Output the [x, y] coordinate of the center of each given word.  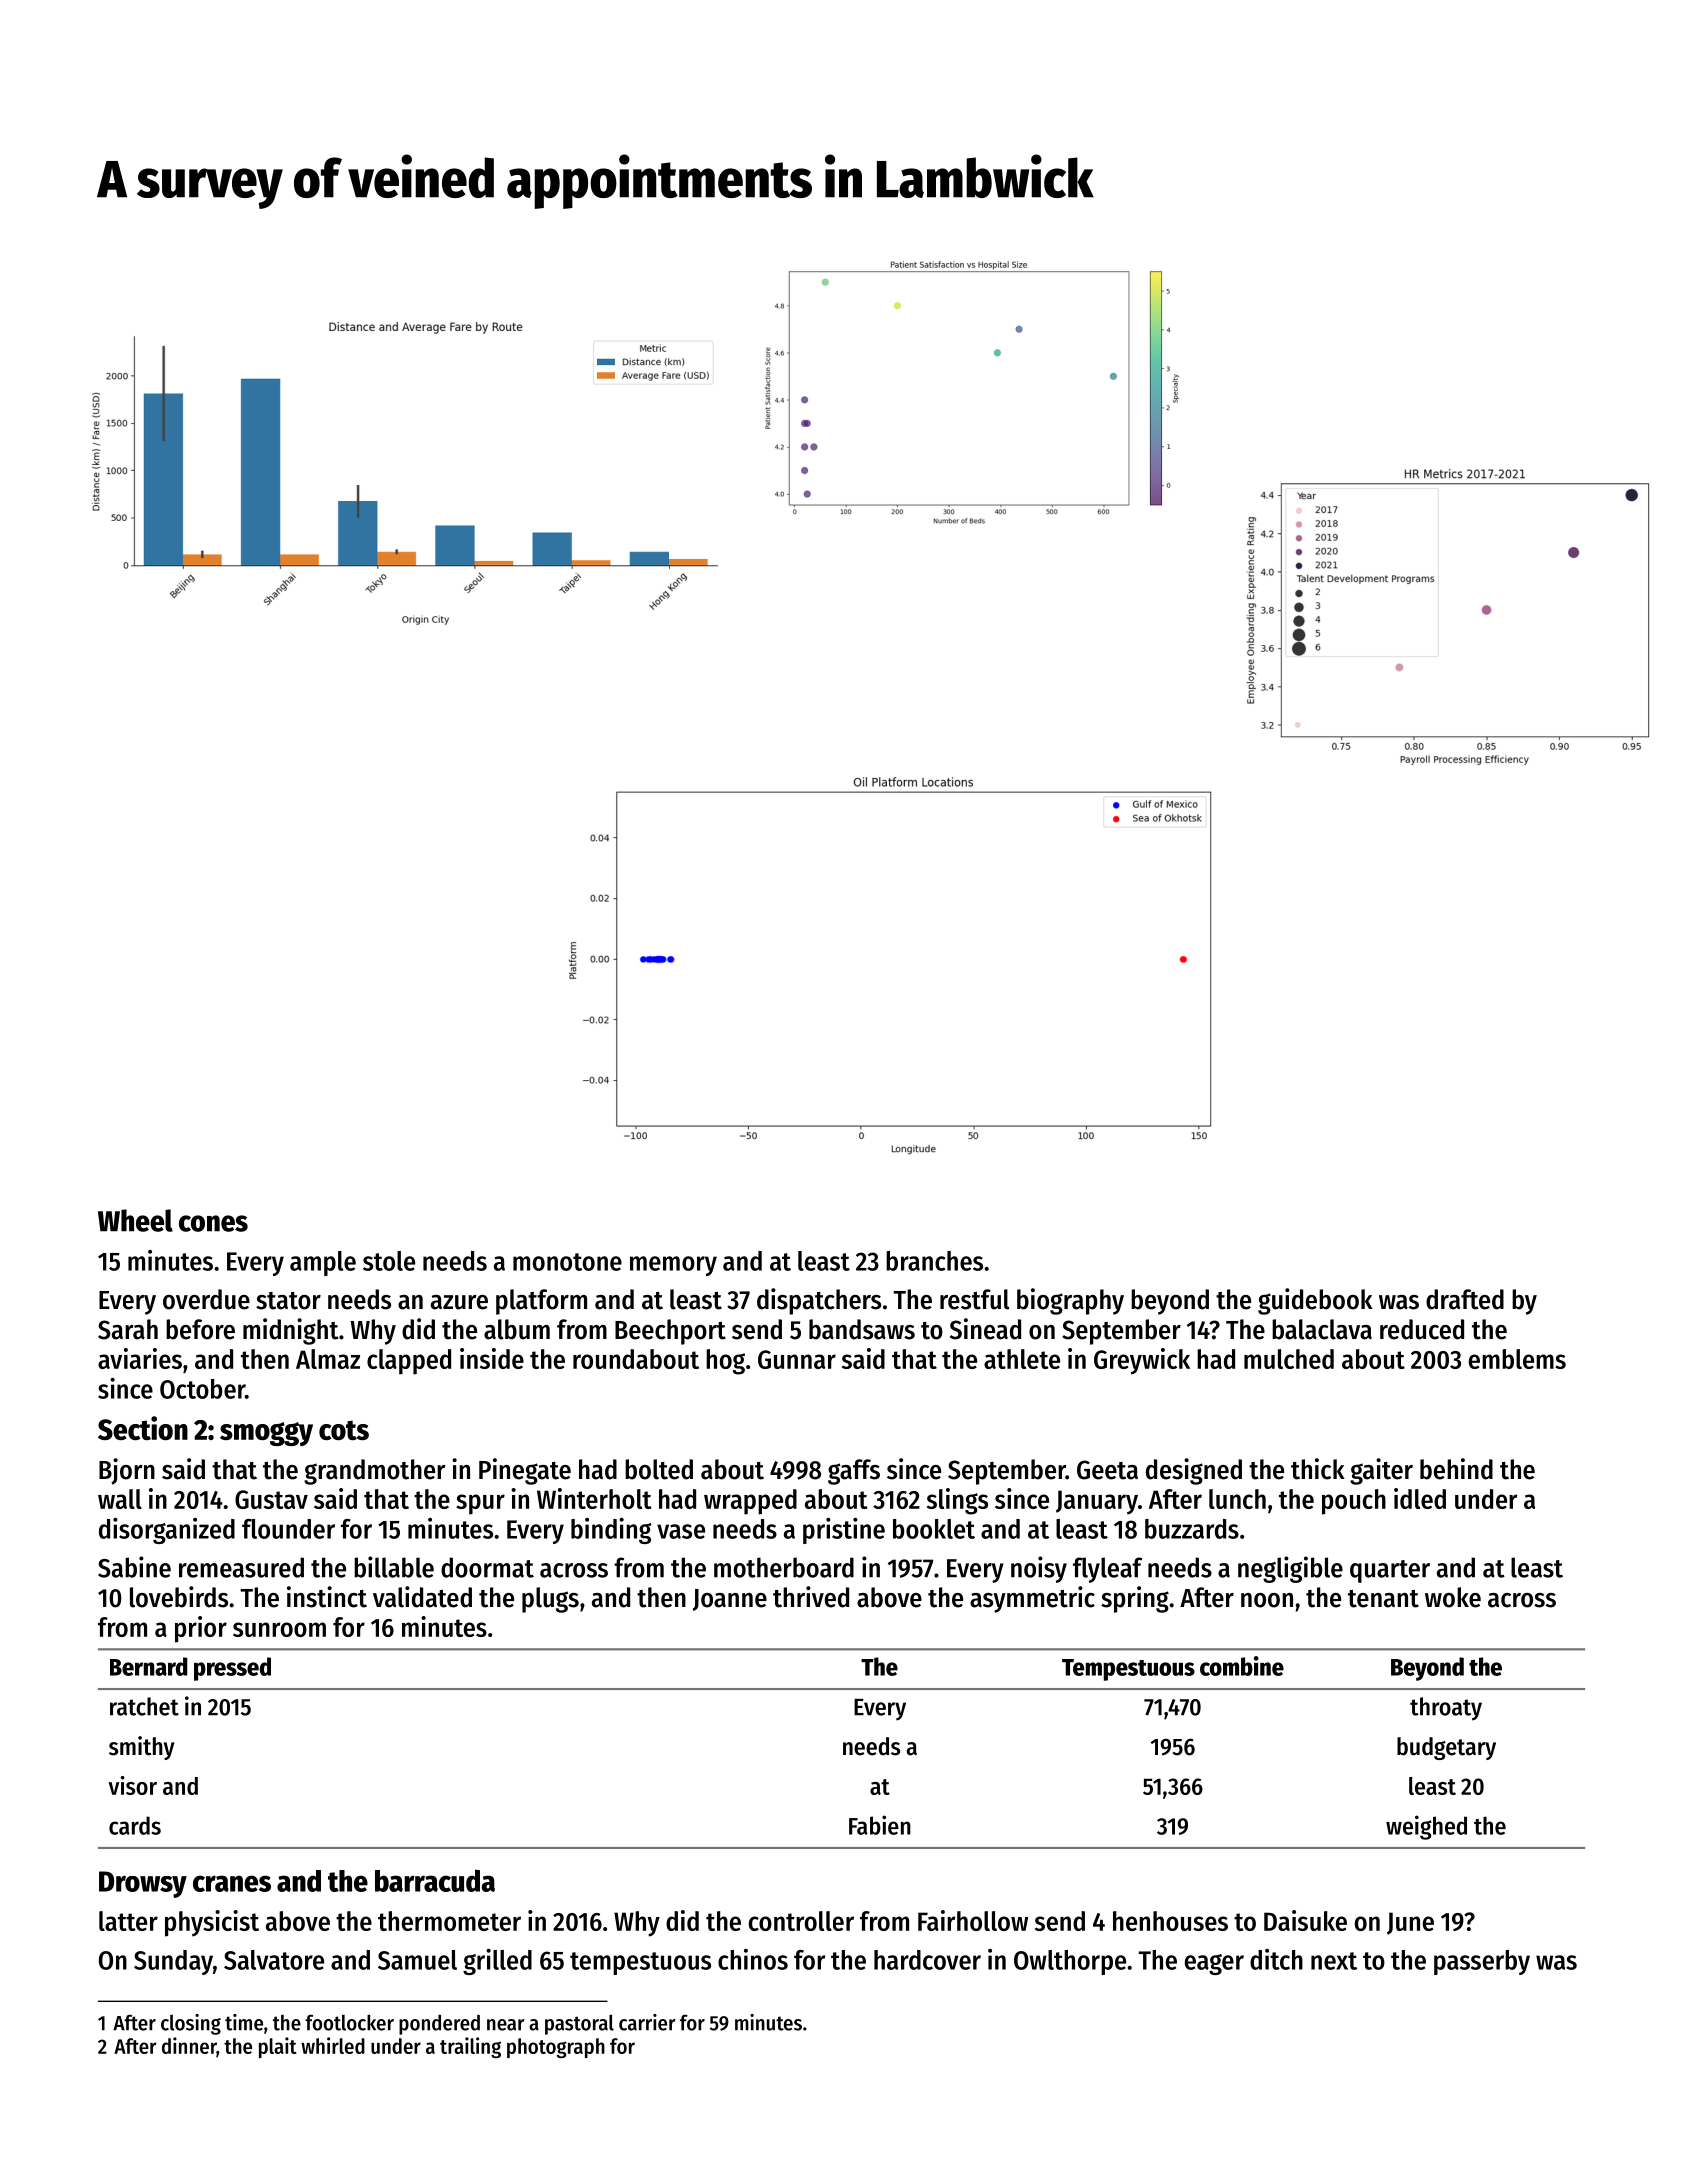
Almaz [328, 1359]
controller [801, 1921]
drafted [1465, 1299]
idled [1420, 1498]
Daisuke [1305, 1920]
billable [394, 1567]
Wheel [135, 1220]
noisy [1039, 1569]
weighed [1426, 1827]
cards [135, 1825]
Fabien [880, 1825]
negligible [1290, 1569]
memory [673, 1266]
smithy [141, 1748]
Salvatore [274, 1960]
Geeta [1107, 1470]
